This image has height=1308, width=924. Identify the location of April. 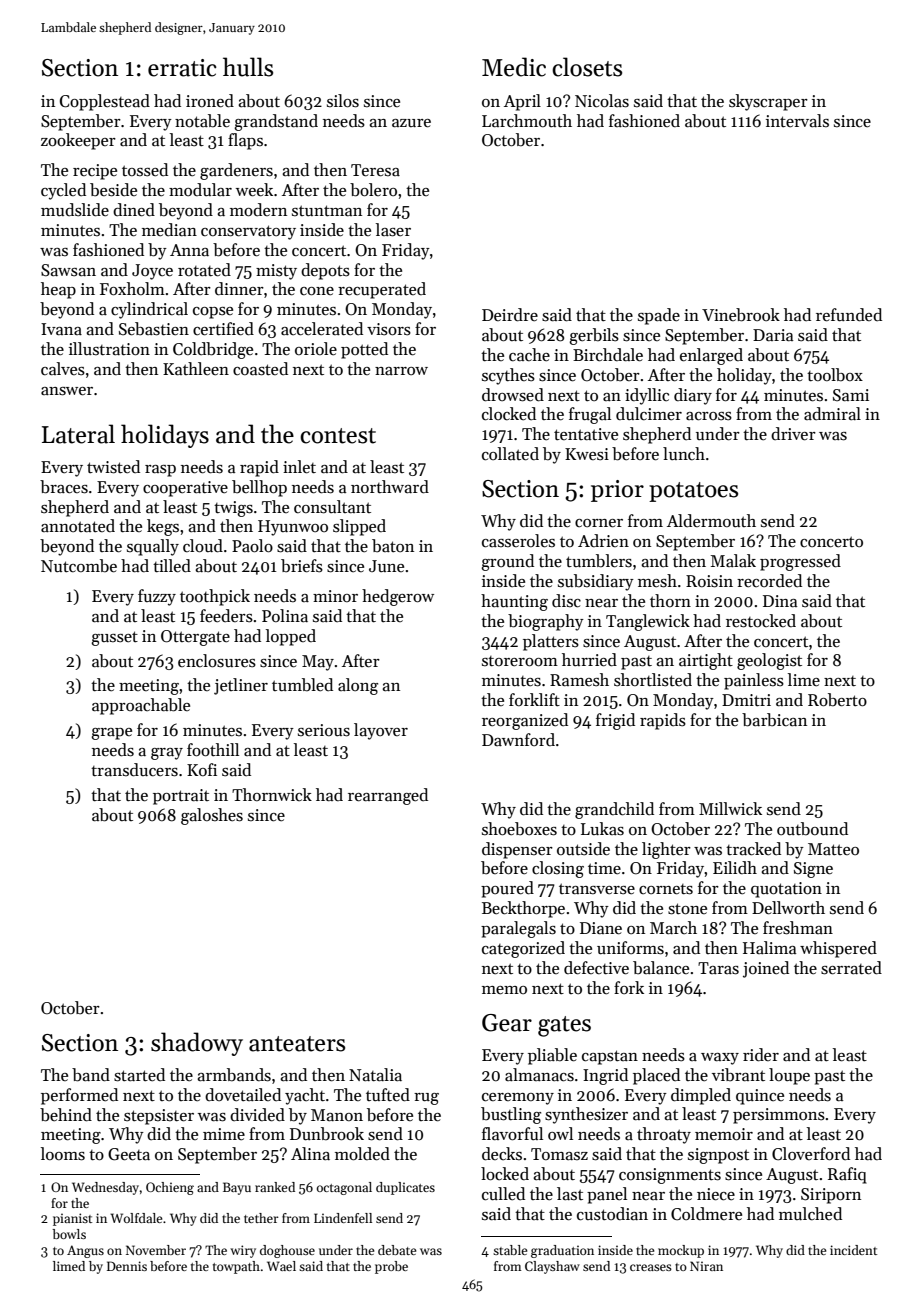
(522, 102).
